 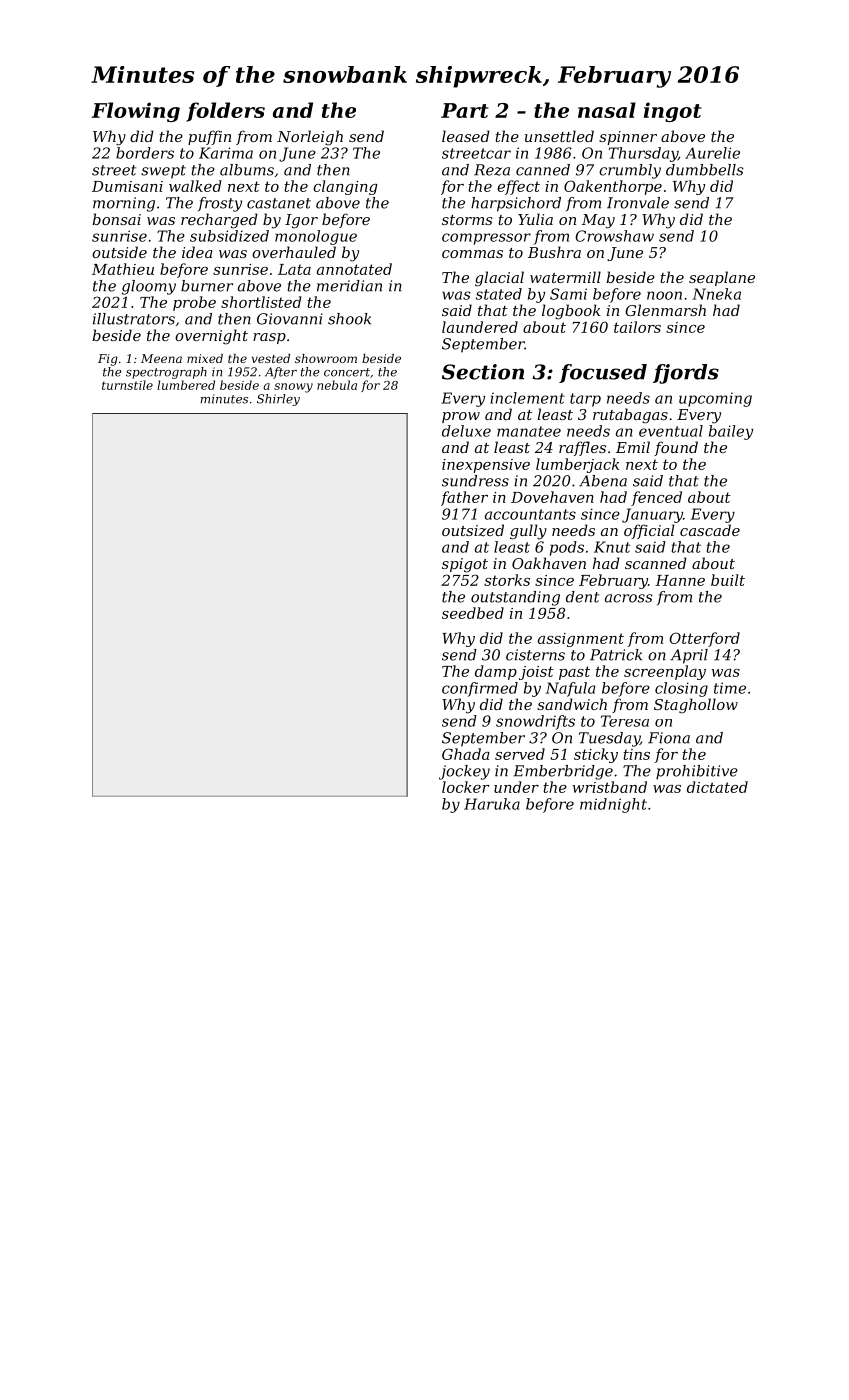 What do you see at coordinates (686, 374) in the page?
I see `fjords` at bounding box center [686, 374].
